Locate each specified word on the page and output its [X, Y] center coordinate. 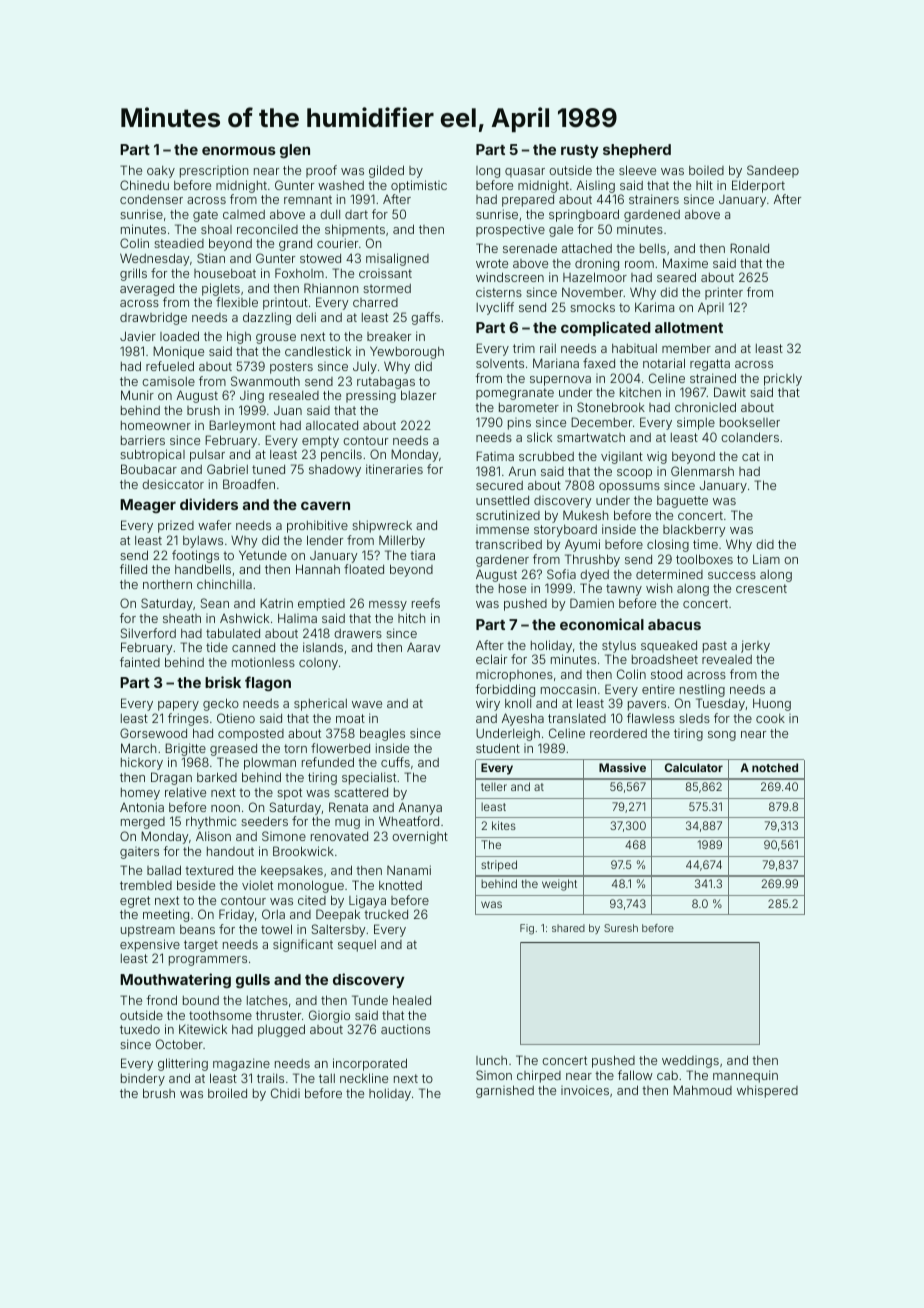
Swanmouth [265, 381]
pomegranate [515, 394]
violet [257, 885]
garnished [505, 1091]
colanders [750, 437]
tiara [422, 555]
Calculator [694, 767]
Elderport [758, 186]
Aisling [596, 186]
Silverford [148, 633]
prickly [783, 379]
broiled [227, 1093]
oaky [161, 172]
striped [499, 866]
